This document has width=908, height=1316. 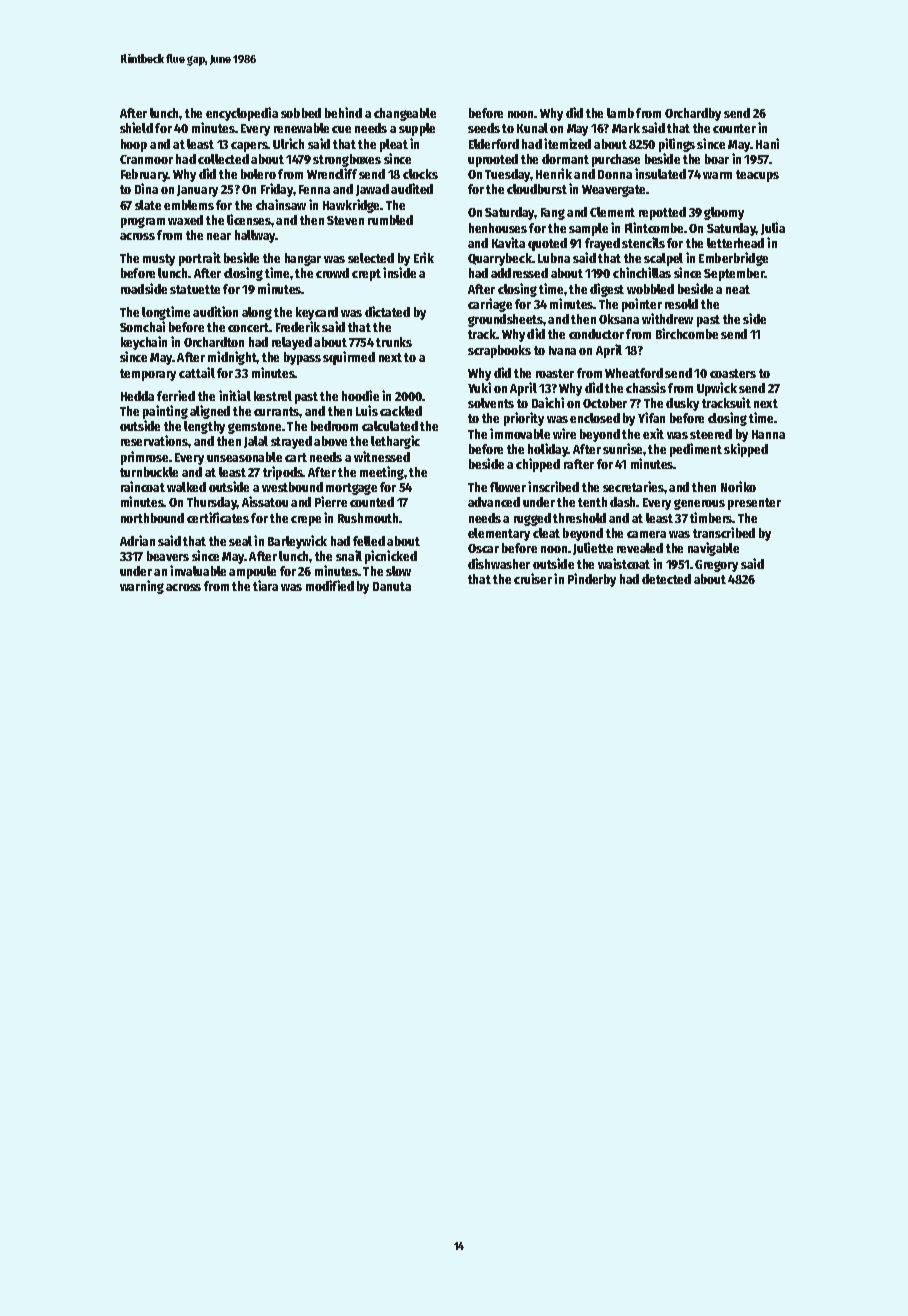 I want to click on henhouses, so click(x=498, y=228).
